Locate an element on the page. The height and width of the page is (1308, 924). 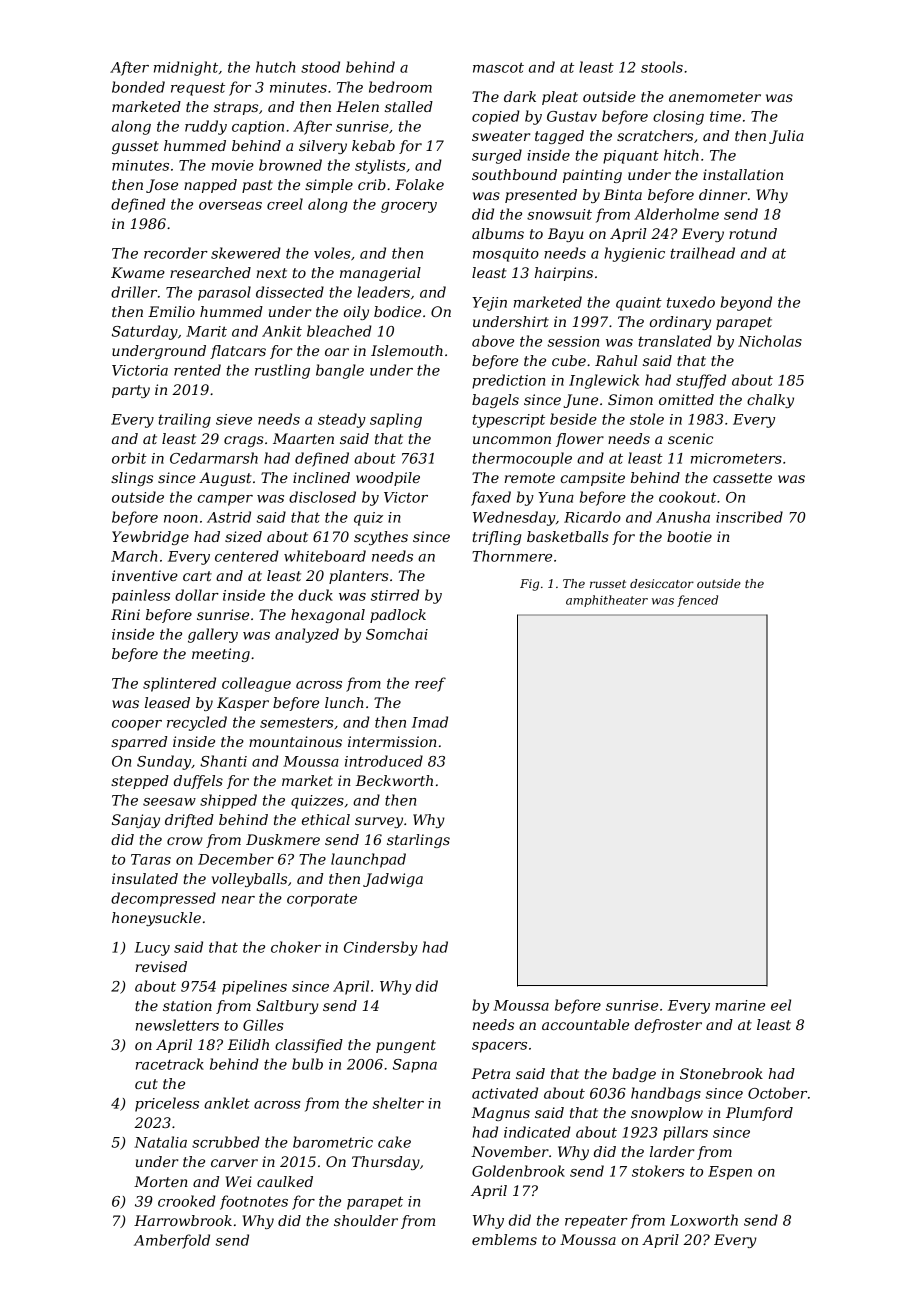
simple is located at coordinates (329, 186).
